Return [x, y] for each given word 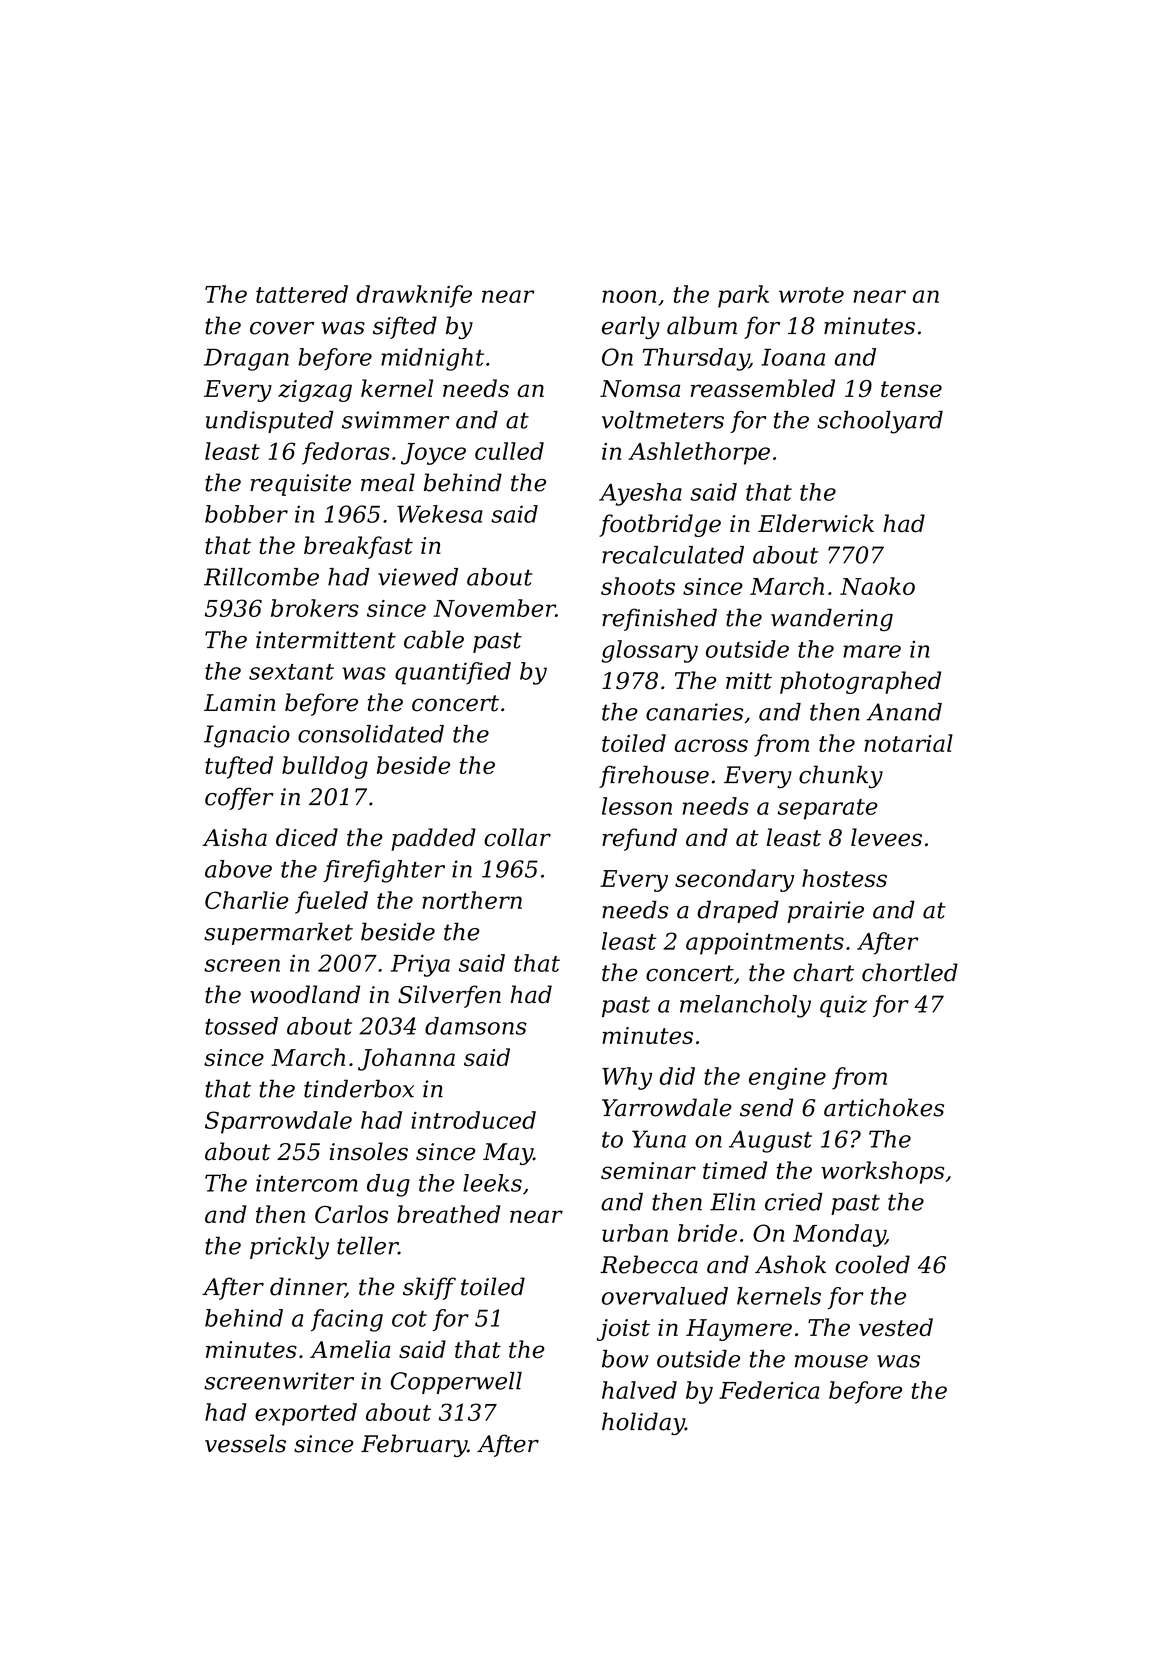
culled [509, 451]
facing [347, 1320]
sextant [291, 672]
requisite [300, 485]
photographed [860, 682]
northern [472, 900]
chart [823, 972]
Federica [769, 1390]
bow [625, 1359]
